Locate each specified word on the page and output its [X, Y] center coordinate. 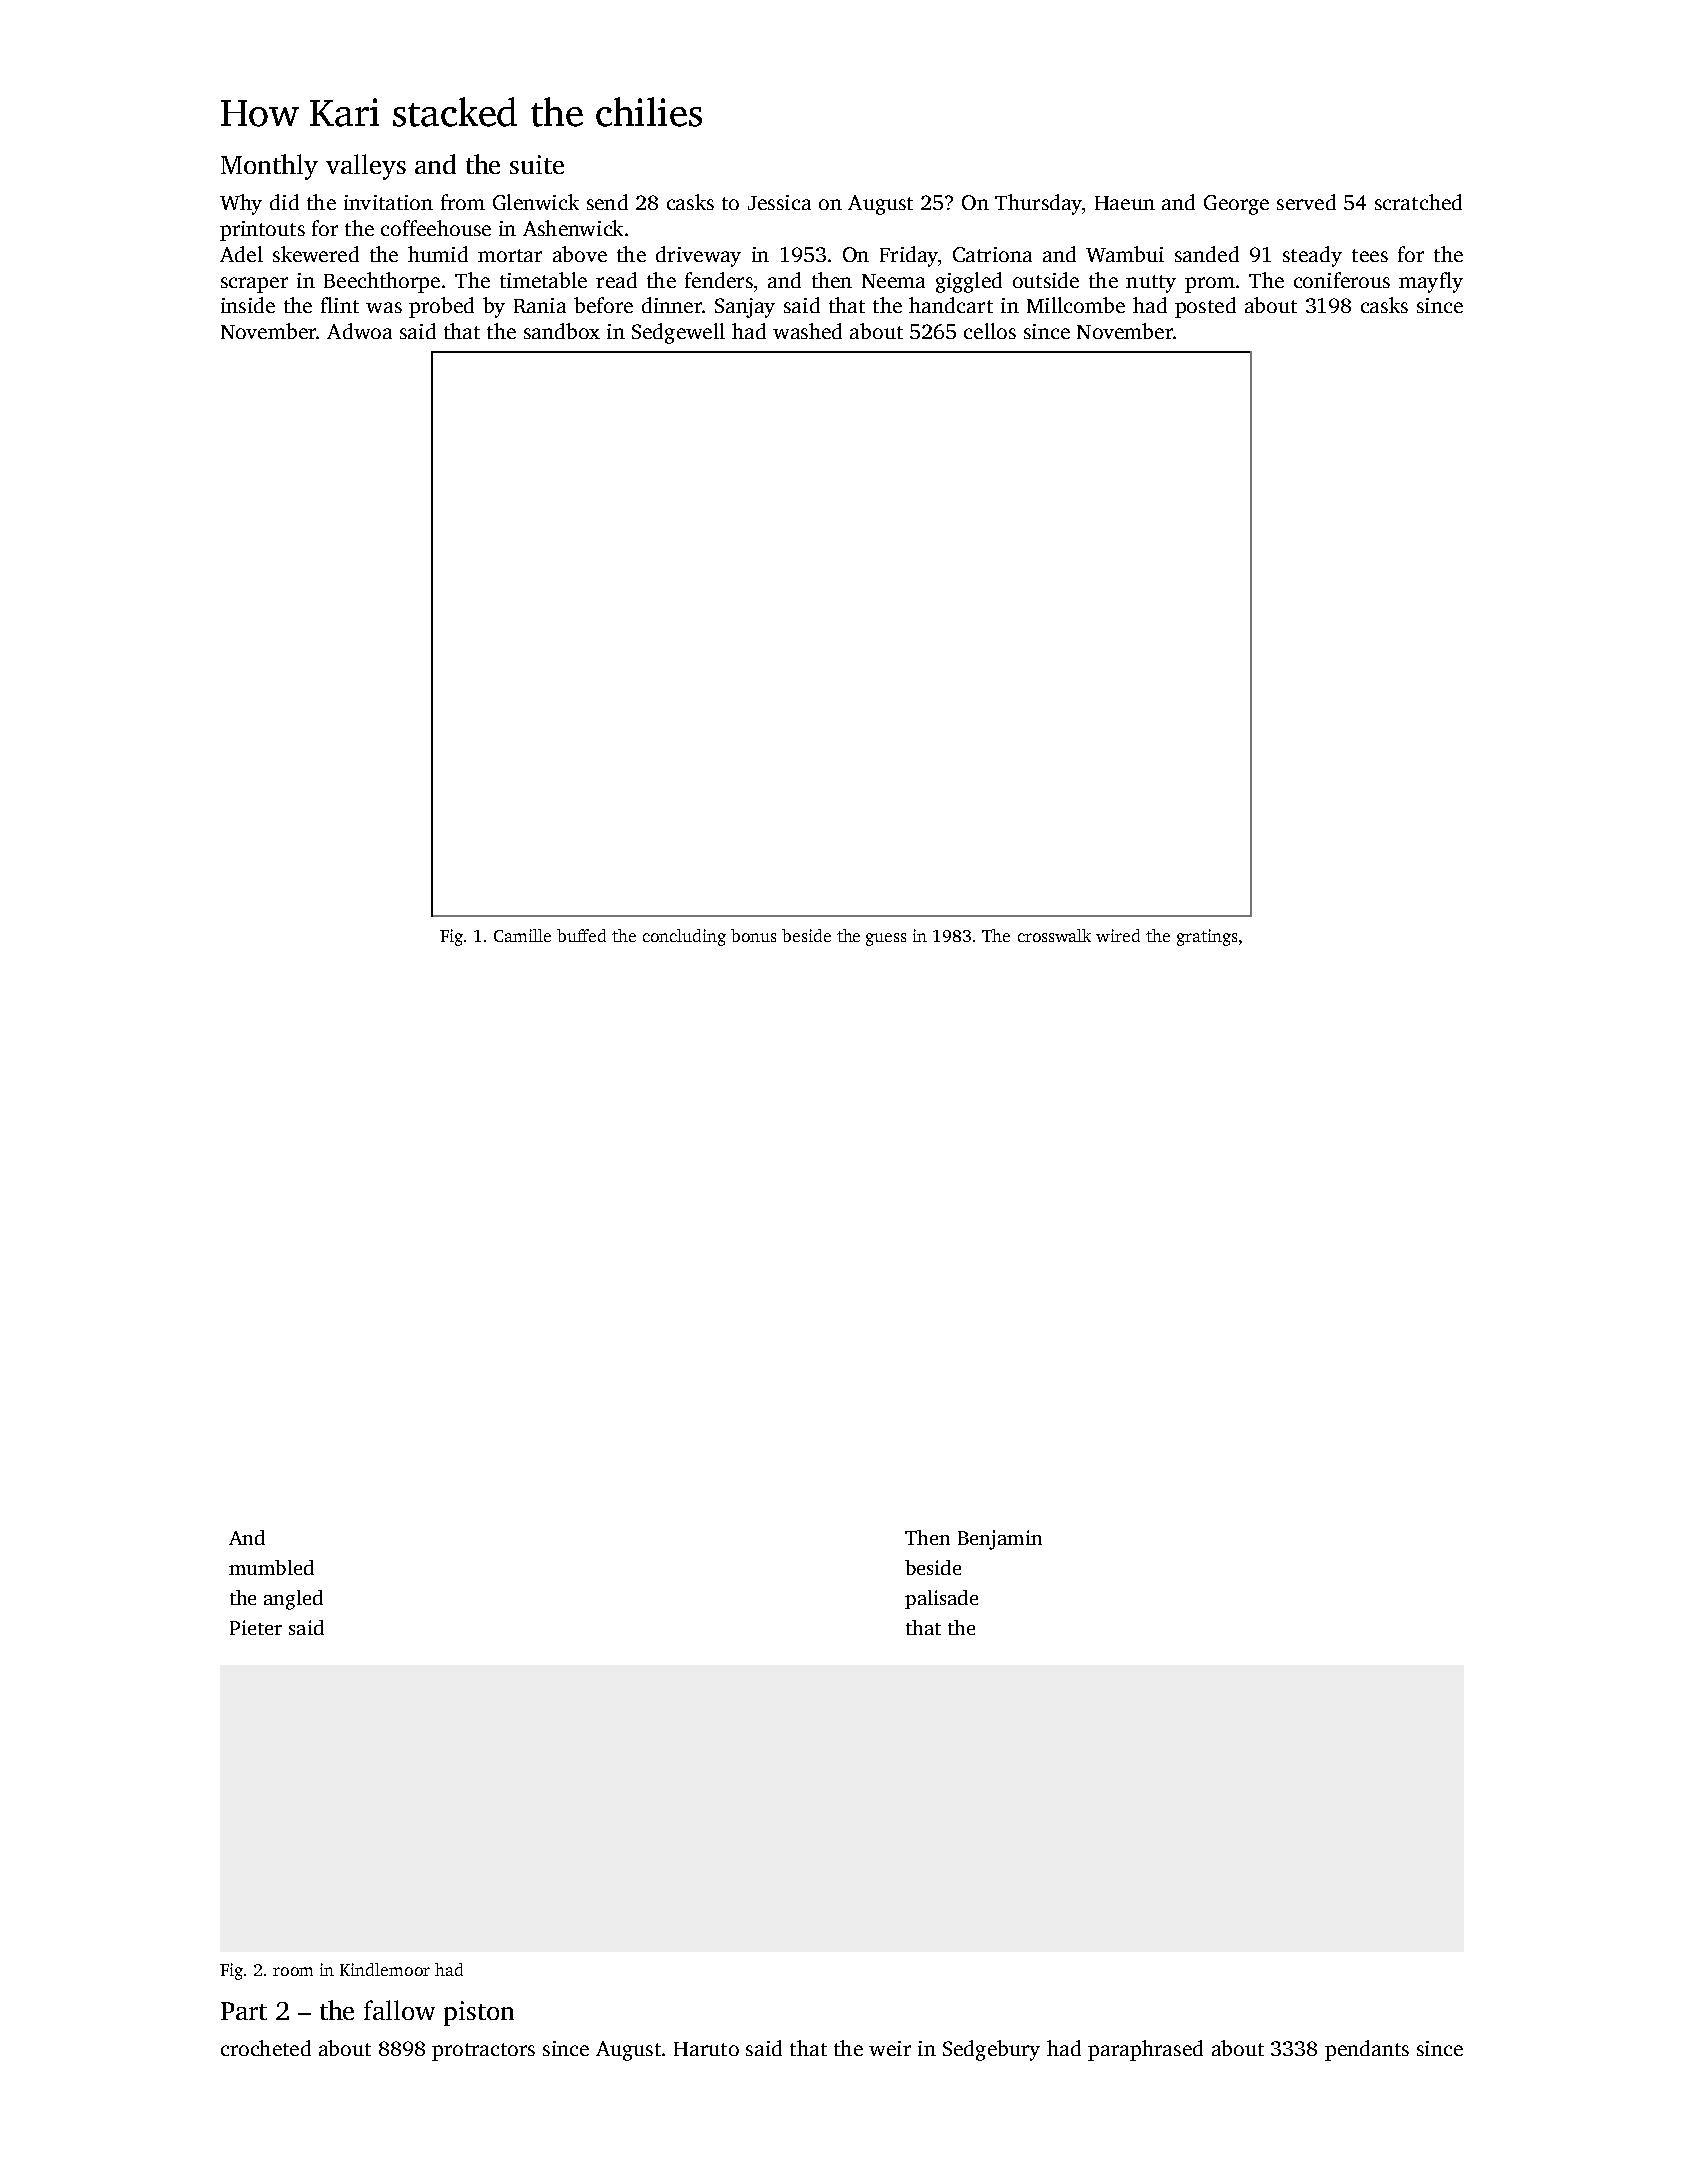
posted [1205, 307]
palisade [941, 1599]
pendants [1367, 2050]
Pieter [256, 1627]
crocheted [266, 2048]
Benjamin [1000, 1540]
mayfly [1431, 282]
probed [441, 307]
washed [807, 331]
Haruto [706, 2049]
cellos [990, 331]
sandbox [562, 331]
